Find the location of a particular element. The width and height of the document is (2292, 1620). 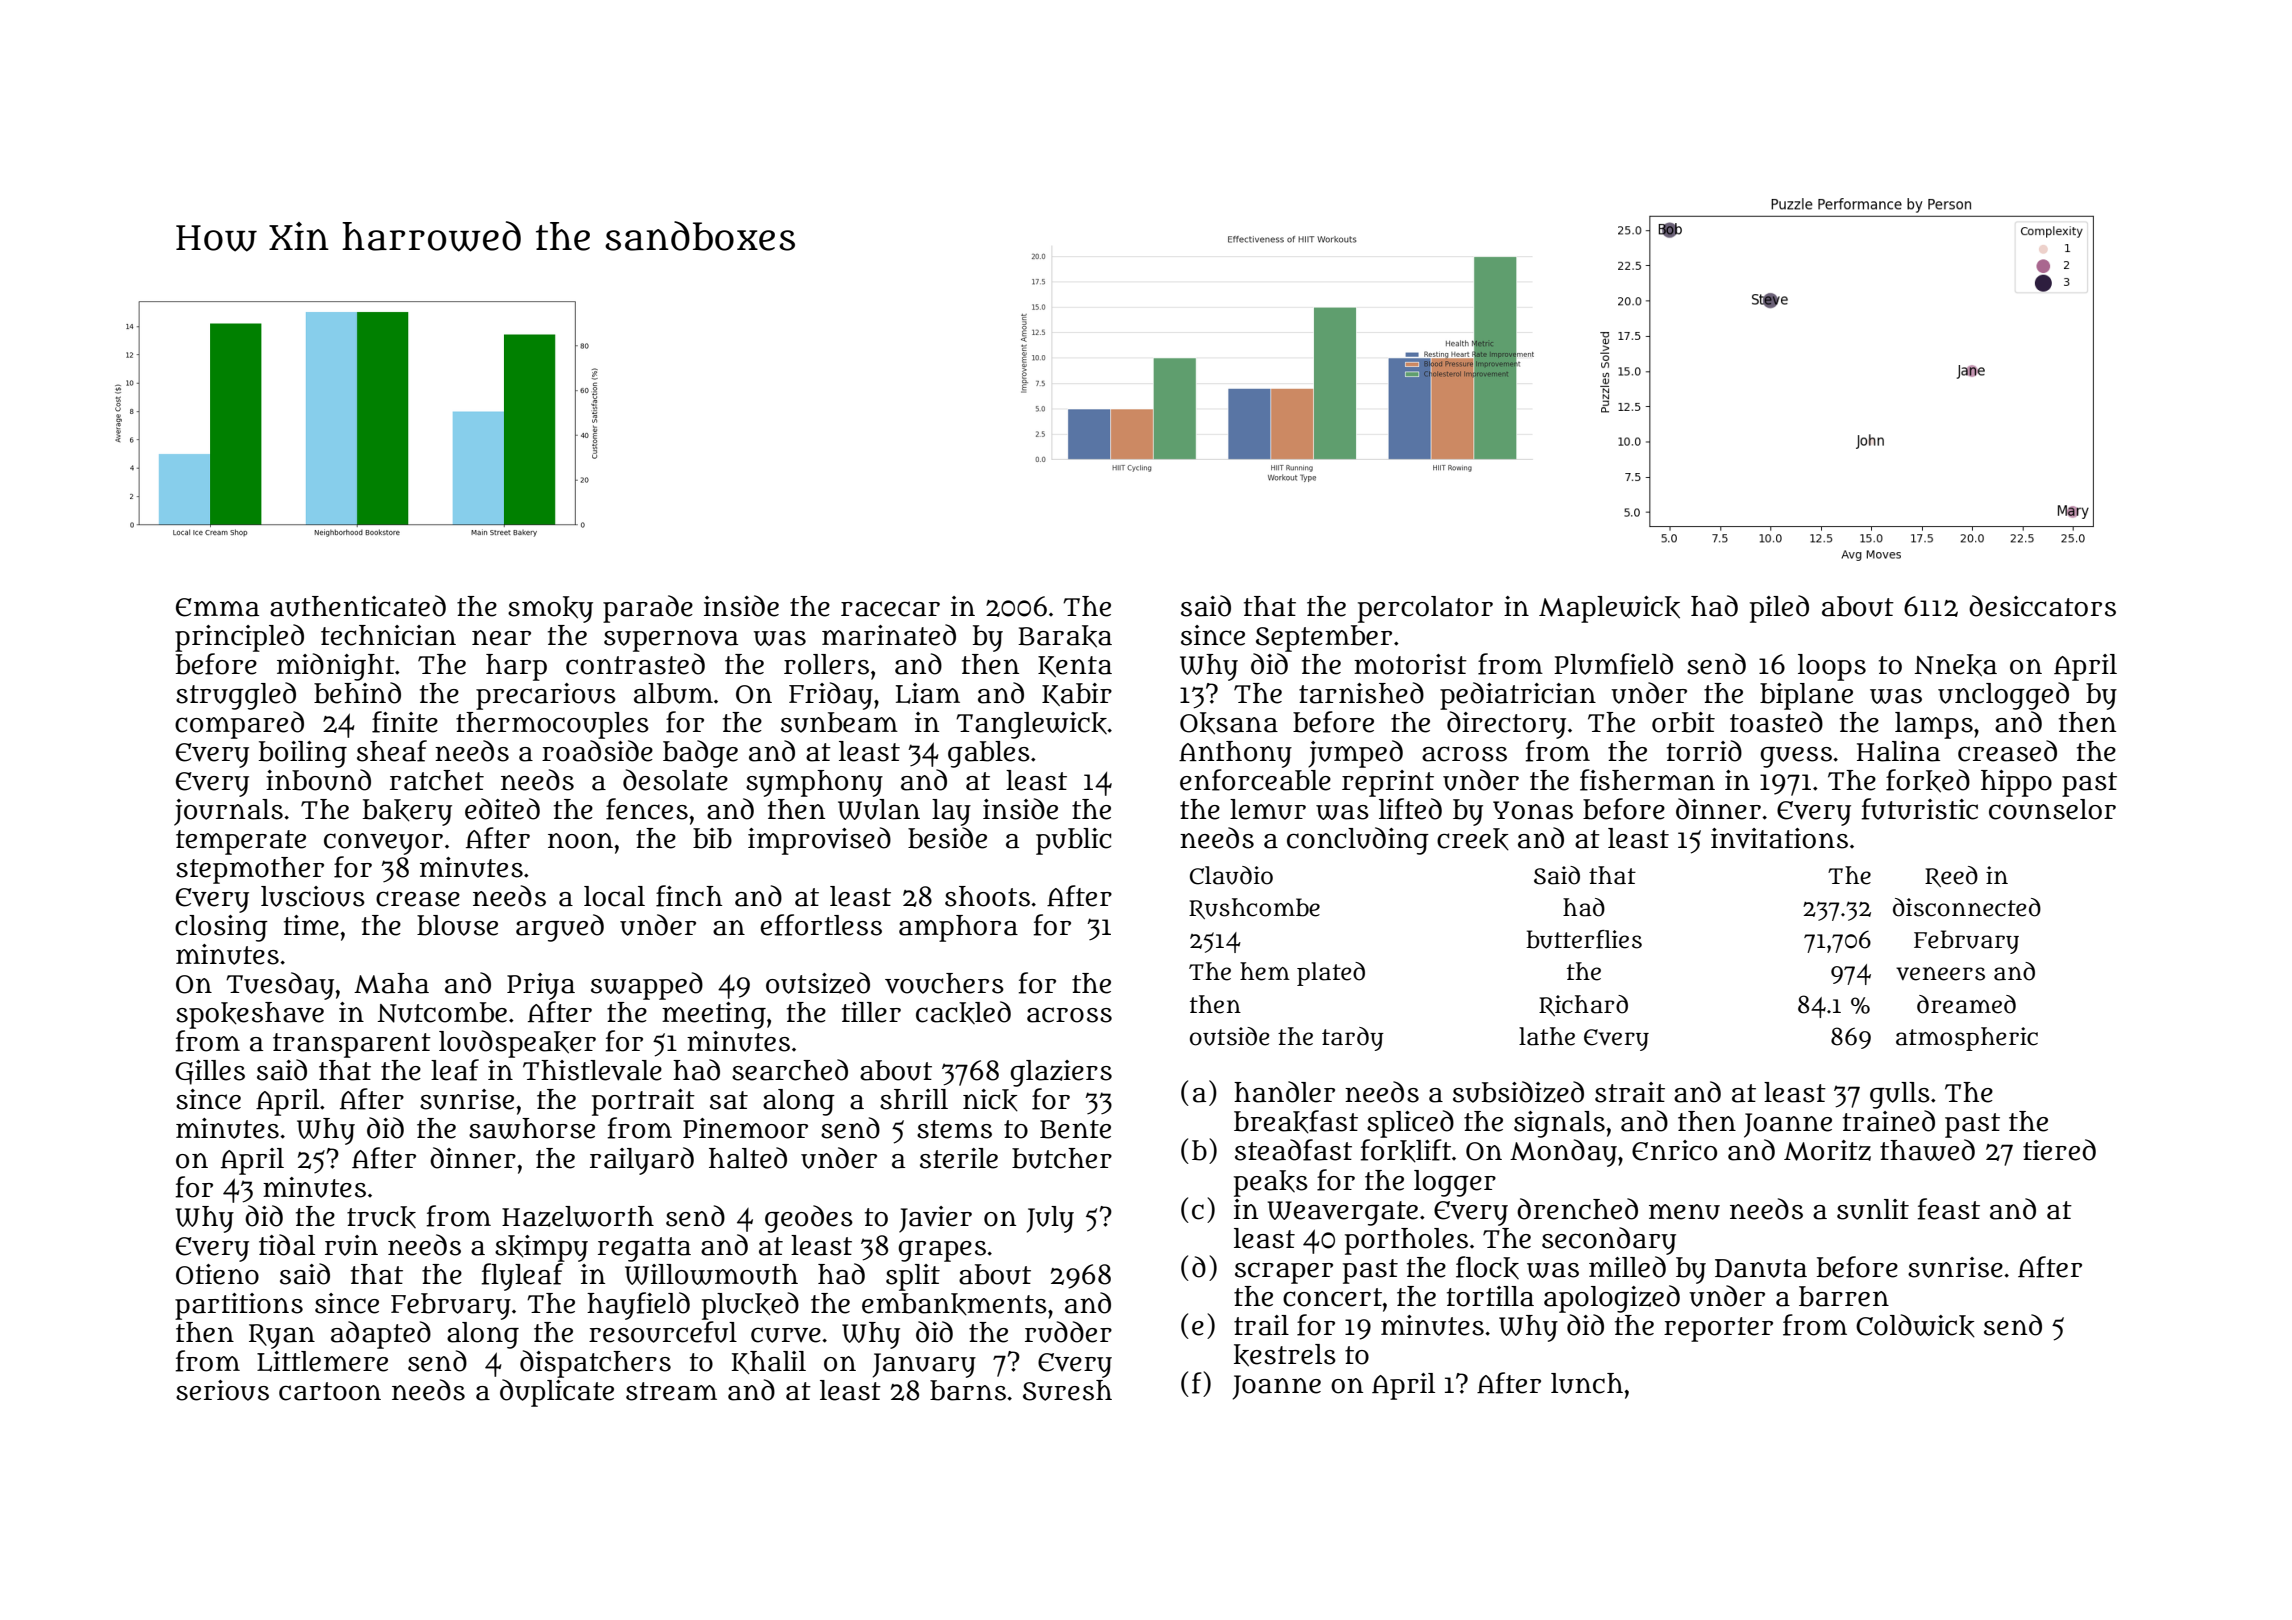

loops is located at coordinates (1832, 667).
